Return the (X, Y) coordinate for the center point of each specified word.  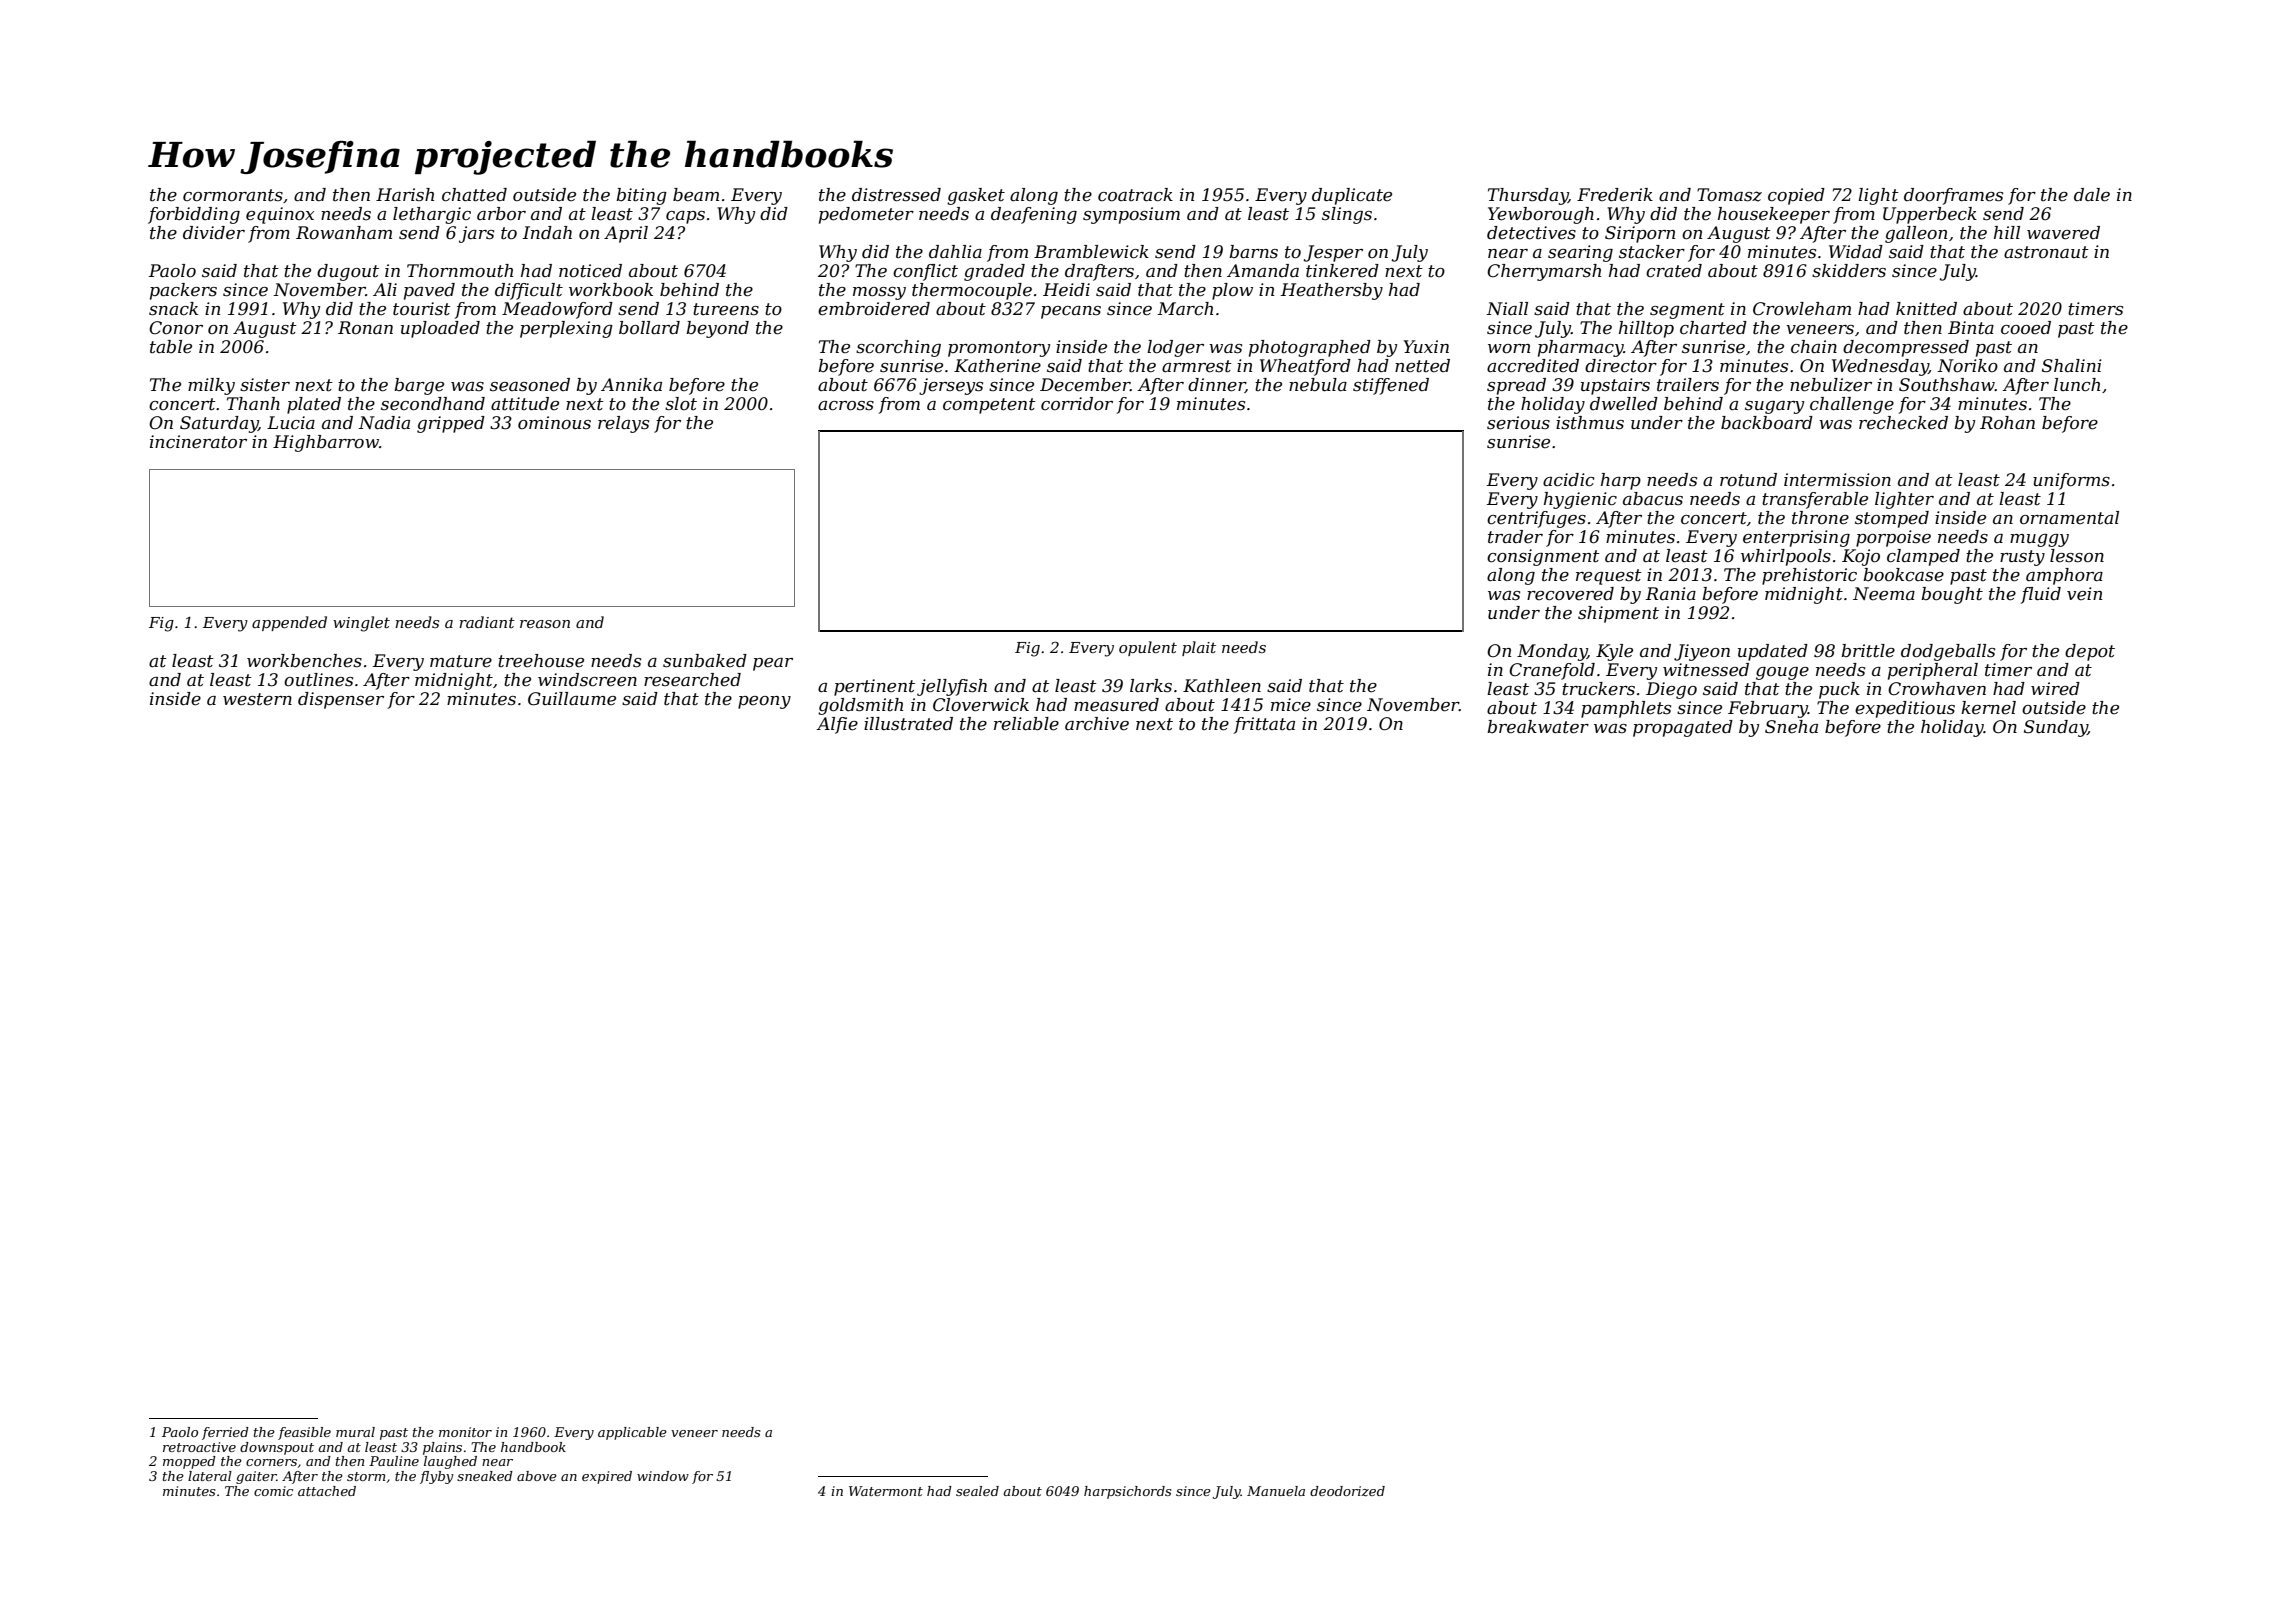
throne (1820, 518)
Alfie (837, 725)
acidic (1569, 480)
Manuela (1276, 1491)
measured (1116, 705)
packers (183, 291)
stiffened (1391, 386)
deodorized (1347, 1491)
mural (355, 1432)
